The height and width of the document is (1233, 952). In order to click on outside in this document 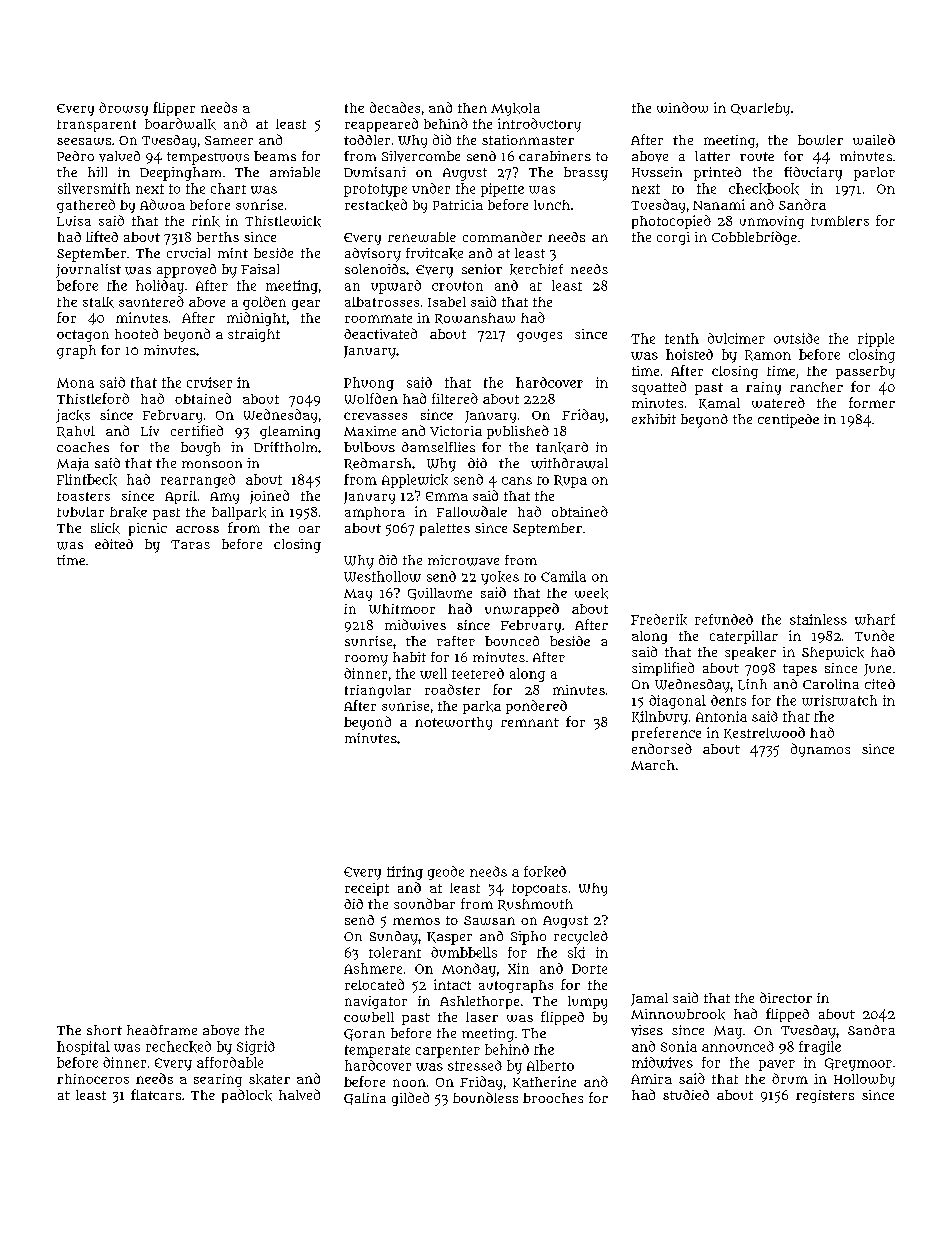, I will do `click(796, 338)`.
